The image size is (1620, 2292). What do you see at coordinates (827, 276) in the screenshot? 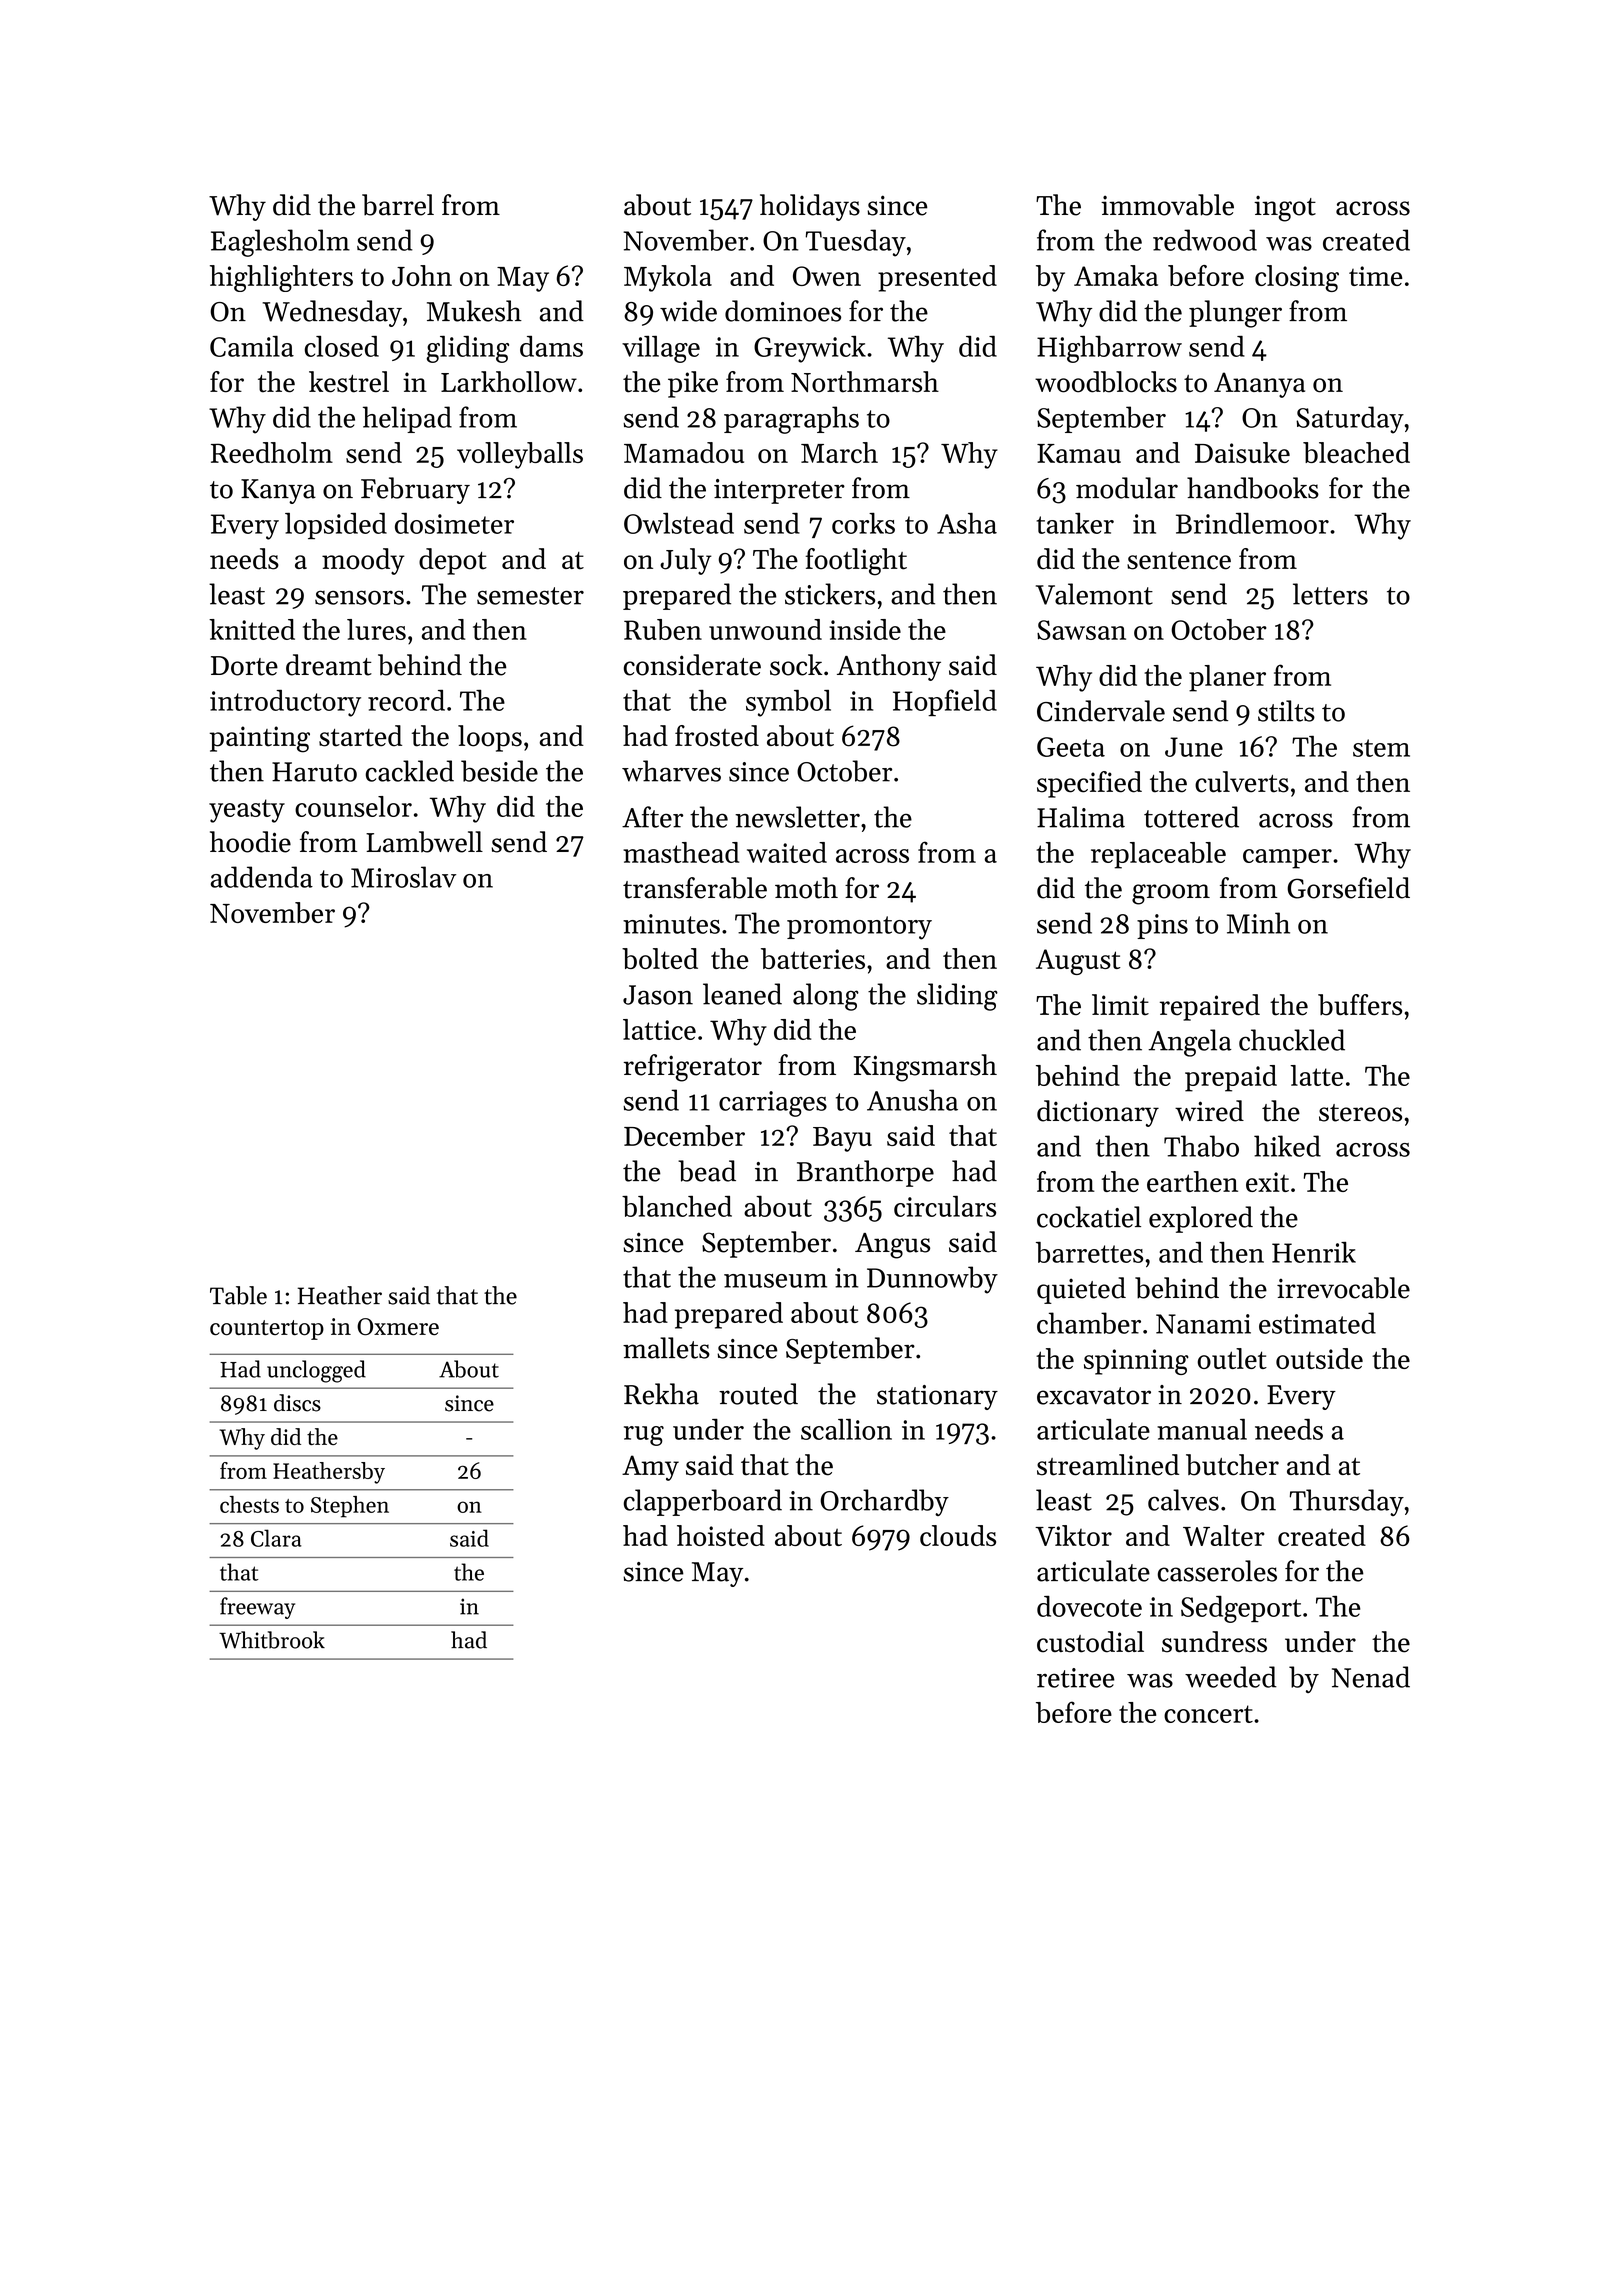
I see `Owen` at bounding box center [827, 276].
